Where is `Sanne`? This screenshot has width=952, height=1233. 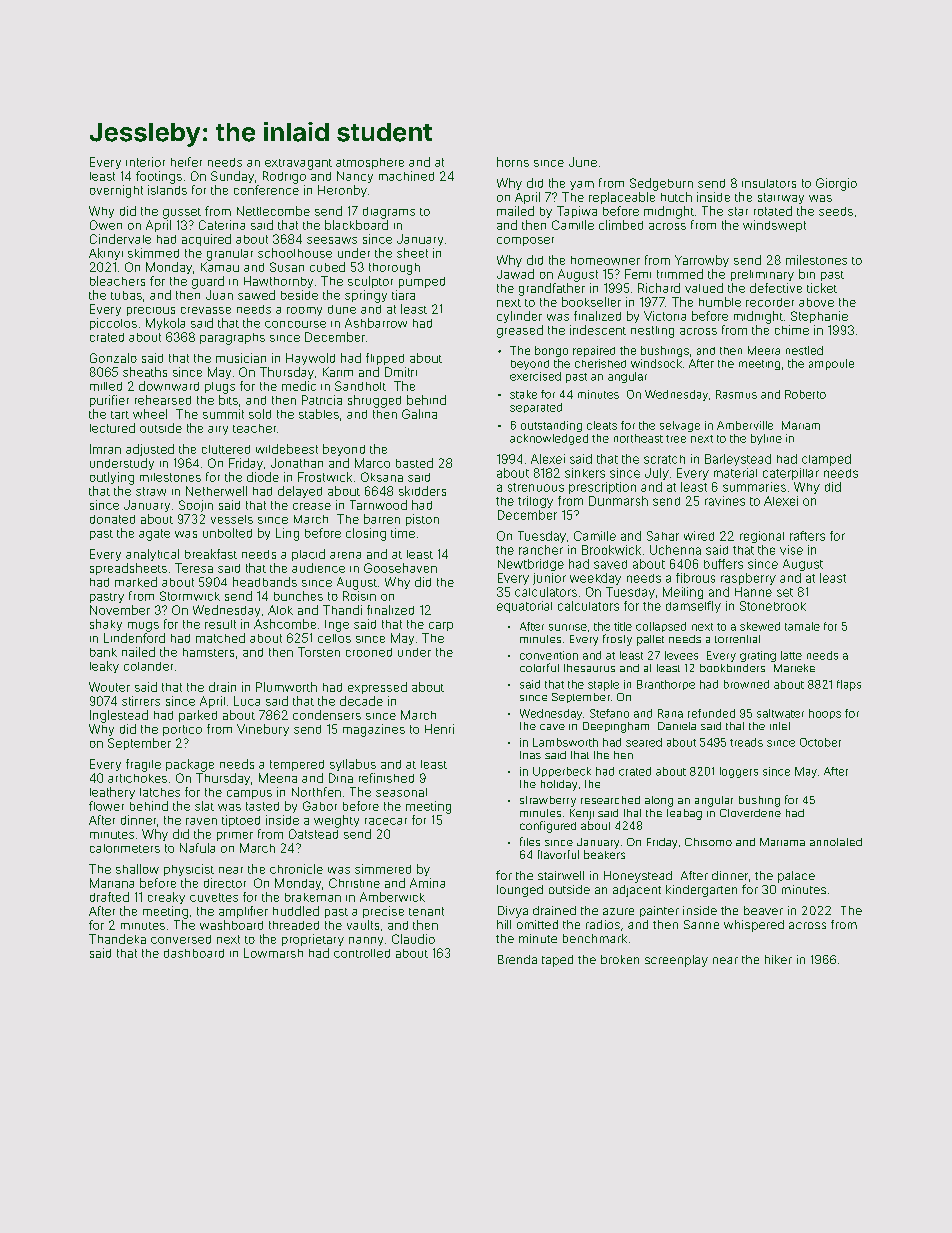 Sanne is located at coordinates (701, 924).
